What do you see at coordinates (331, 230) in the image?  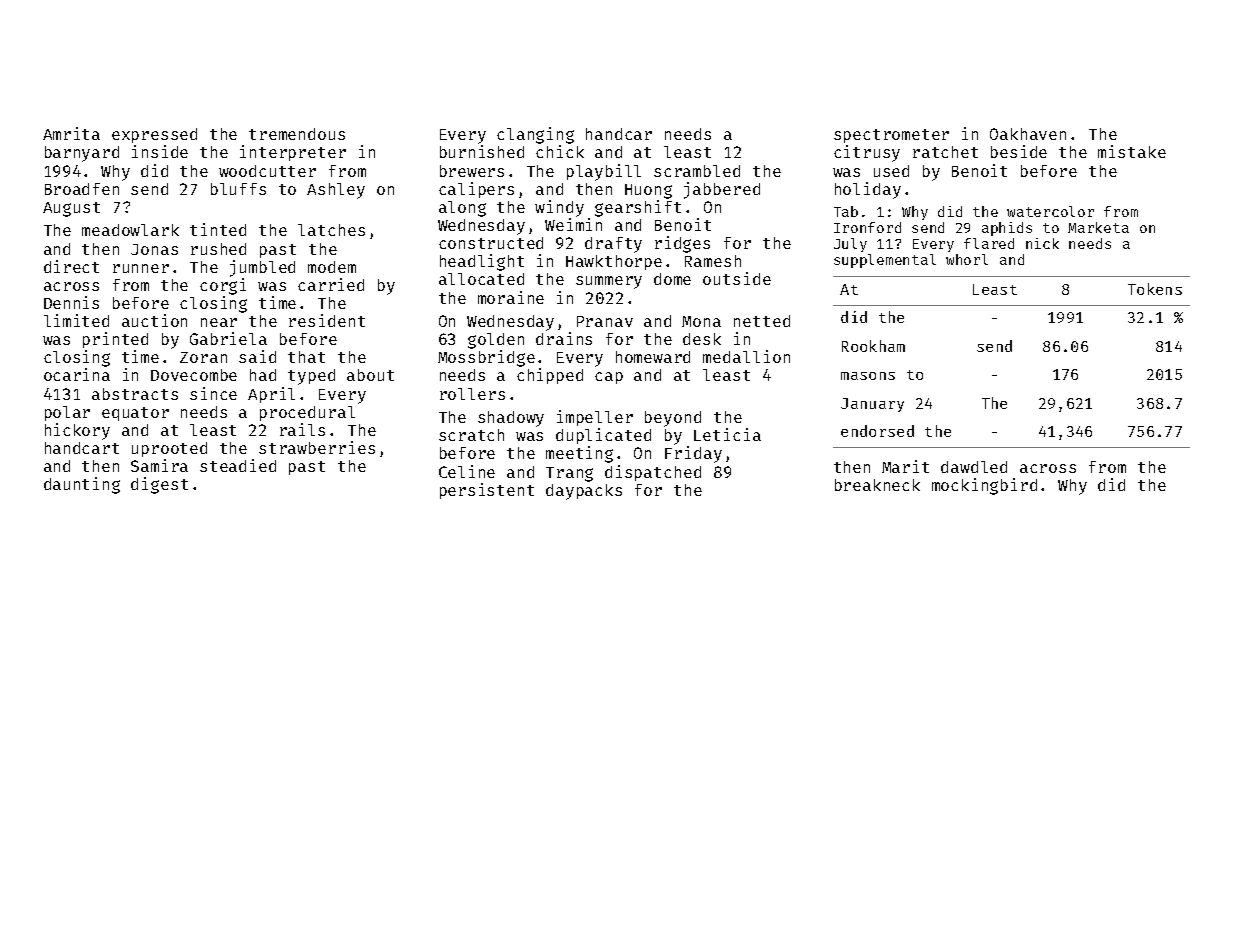 I see `latches` at bounding box center [331, 230].
